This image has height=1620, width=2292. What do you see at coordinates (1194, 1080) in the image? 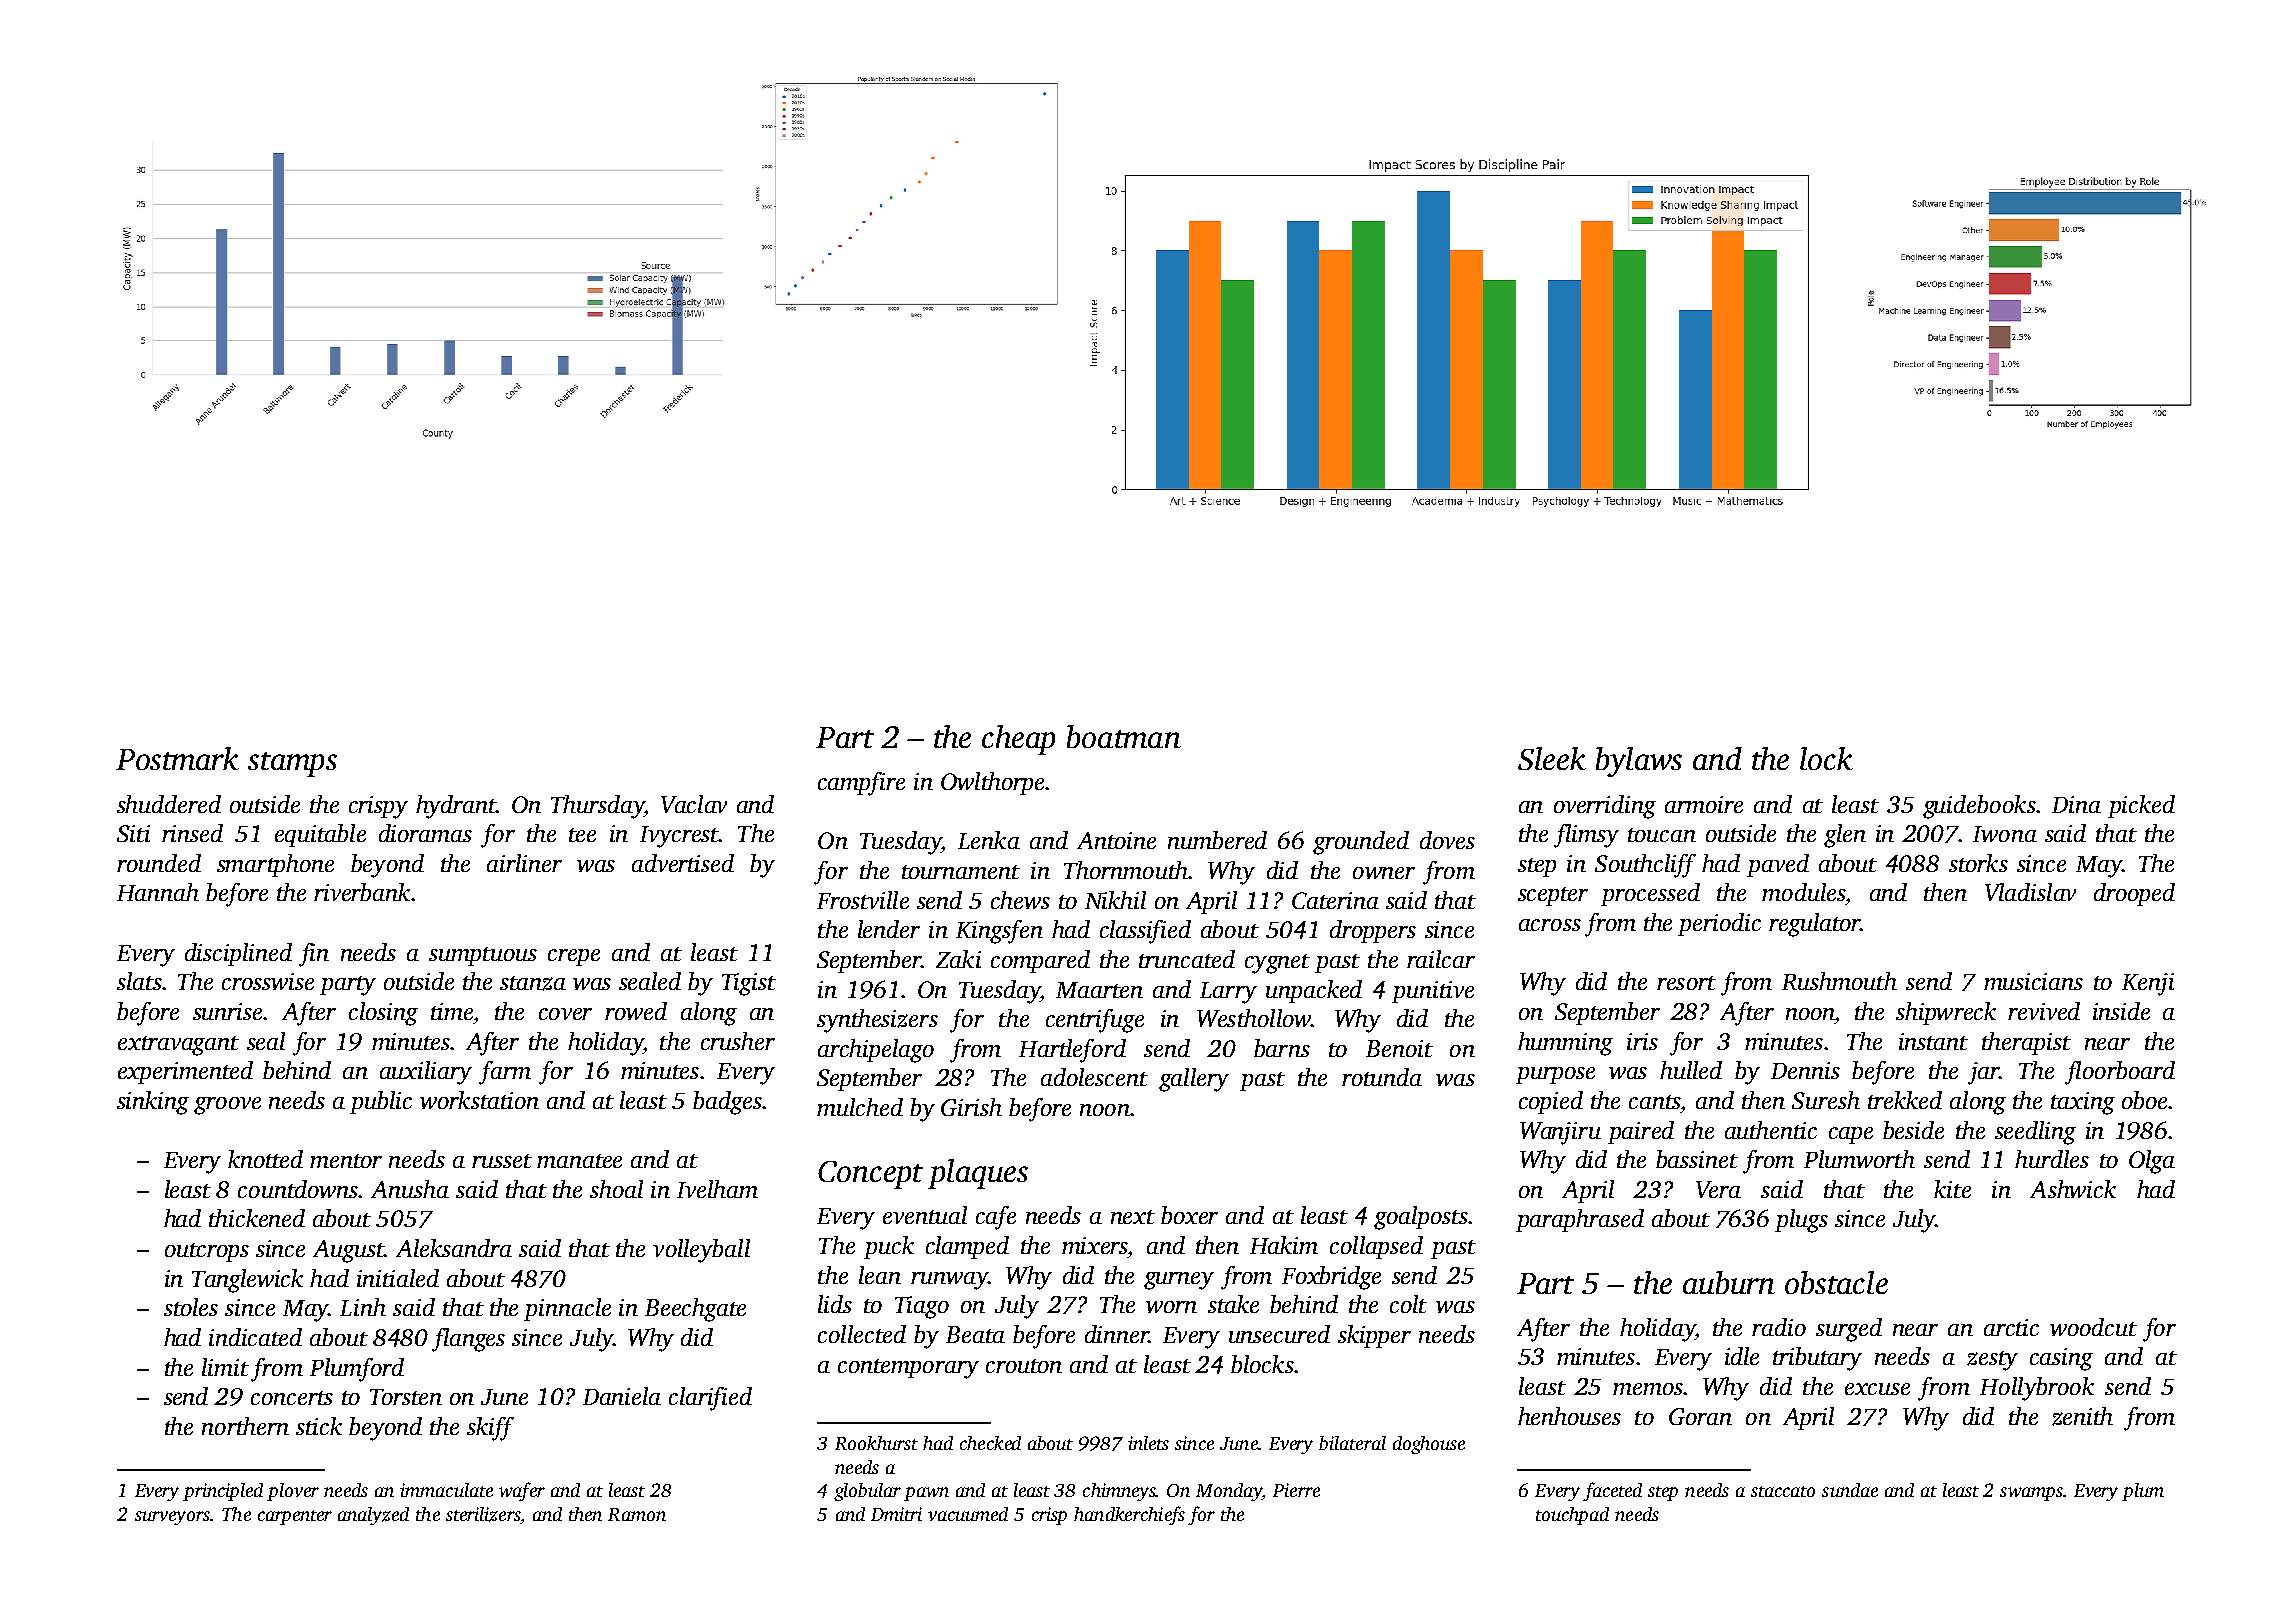
I see `gallery` at bounding box center [1194, 1080].
